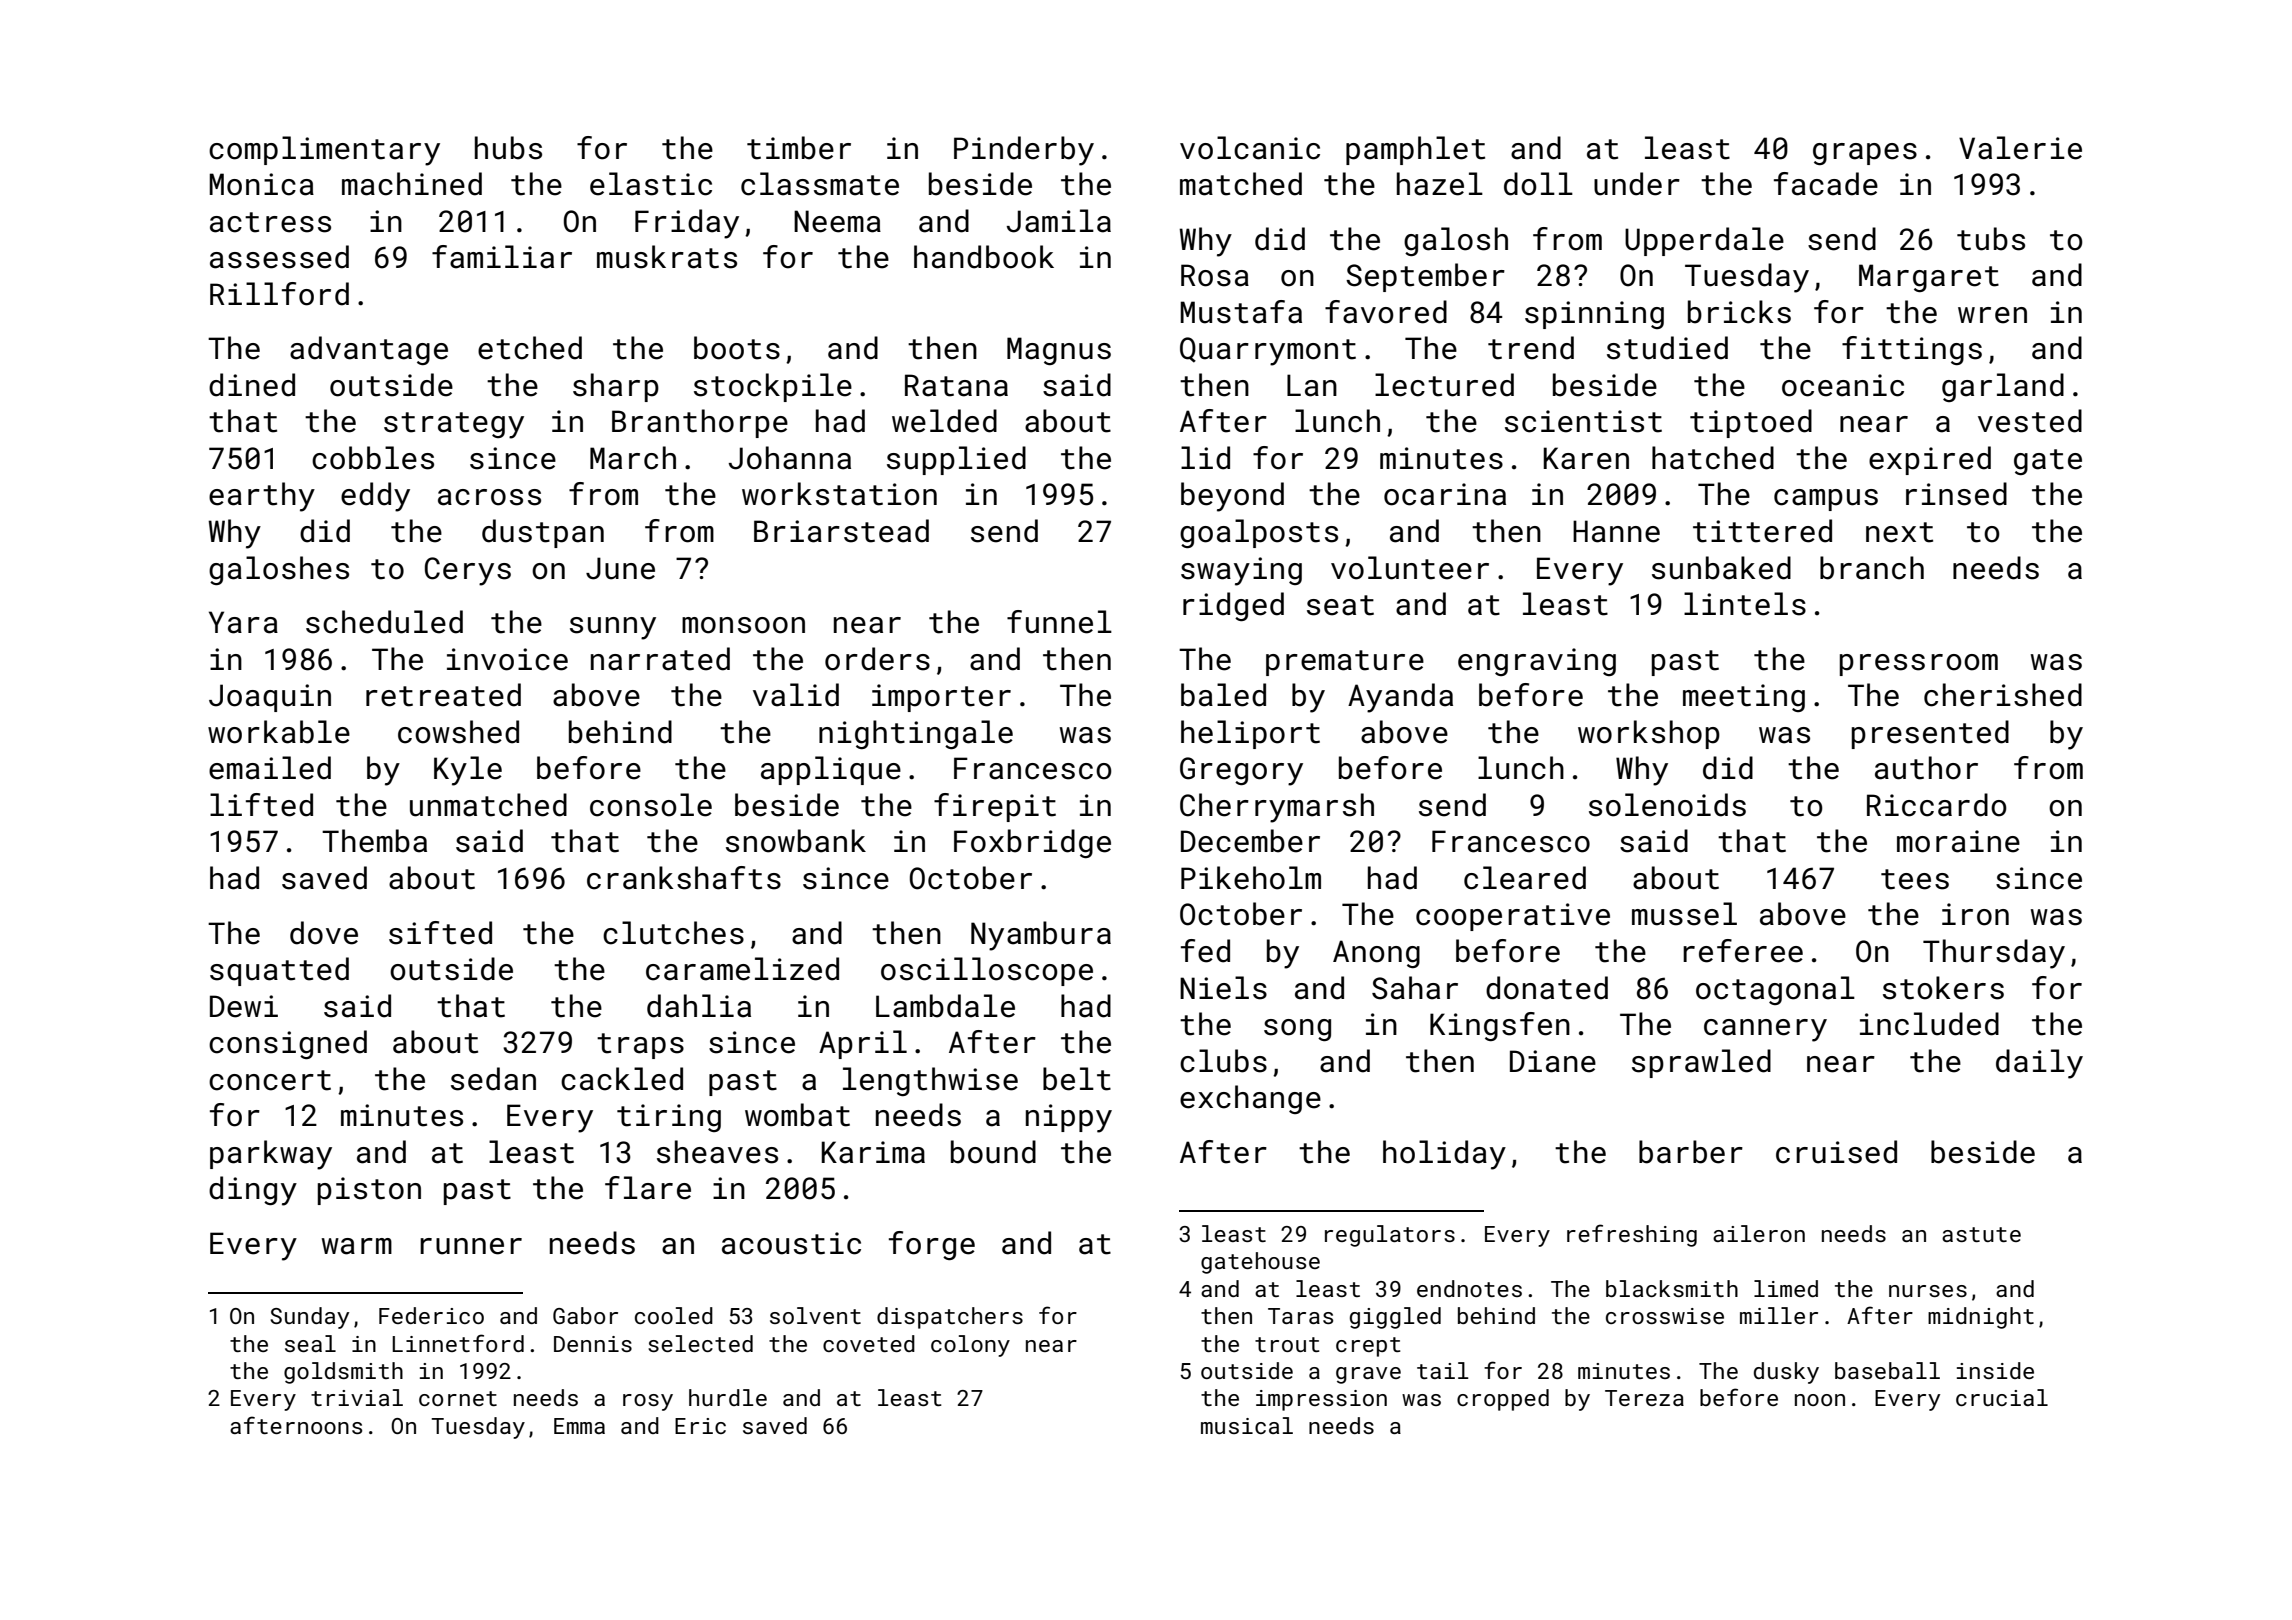 This page has height=1620, width=2292. What do you see at coordinates (471, 1246) in the page?
I see `runner` at bounding box center [471, 1246].
